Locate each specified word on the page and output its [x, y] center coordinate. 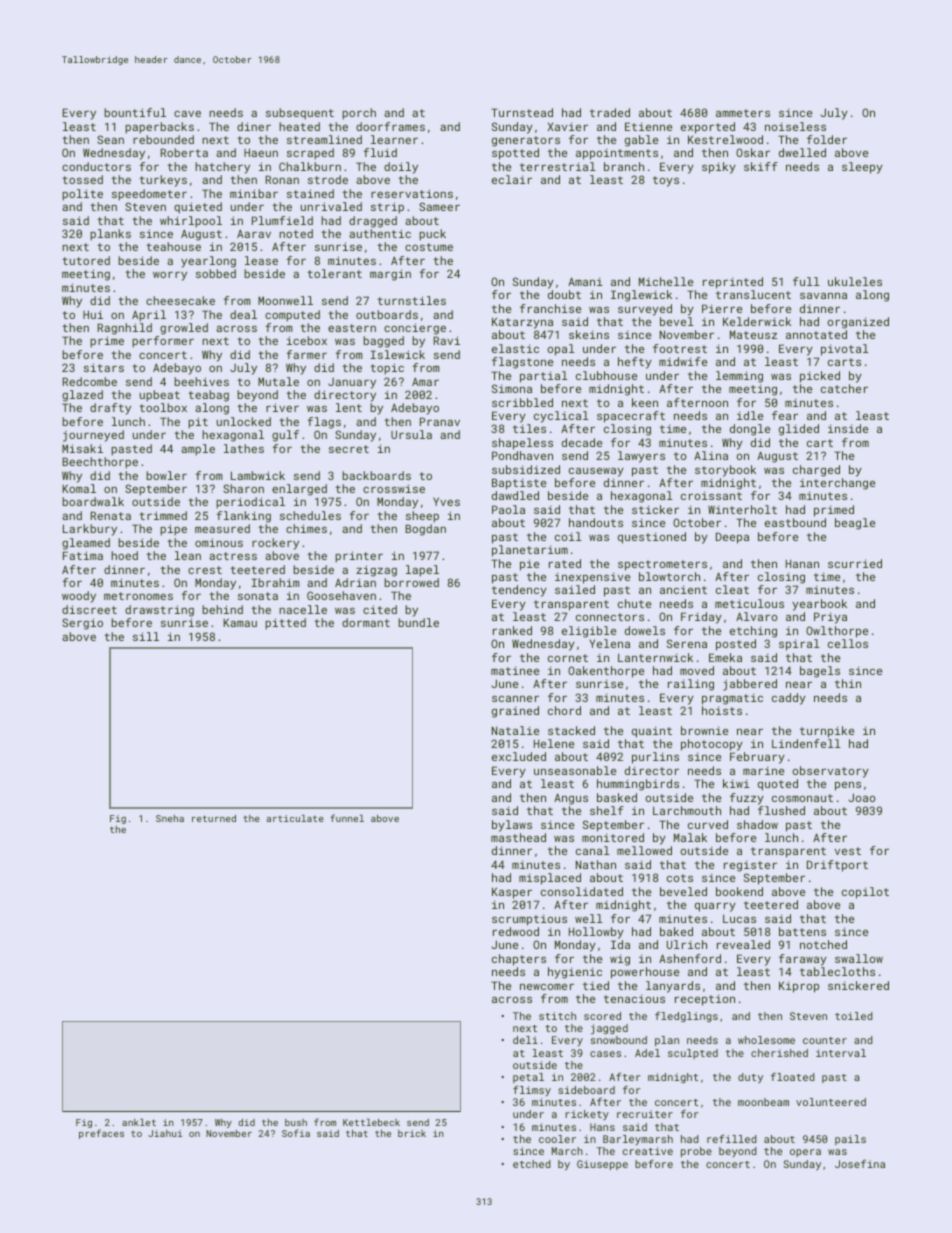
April [149, 316]
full [806, 281]
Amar [425, 382]
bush [296, 1122]
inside [848, 428]
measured [222, 528]
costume [429, 247]
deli [525, 1040]
